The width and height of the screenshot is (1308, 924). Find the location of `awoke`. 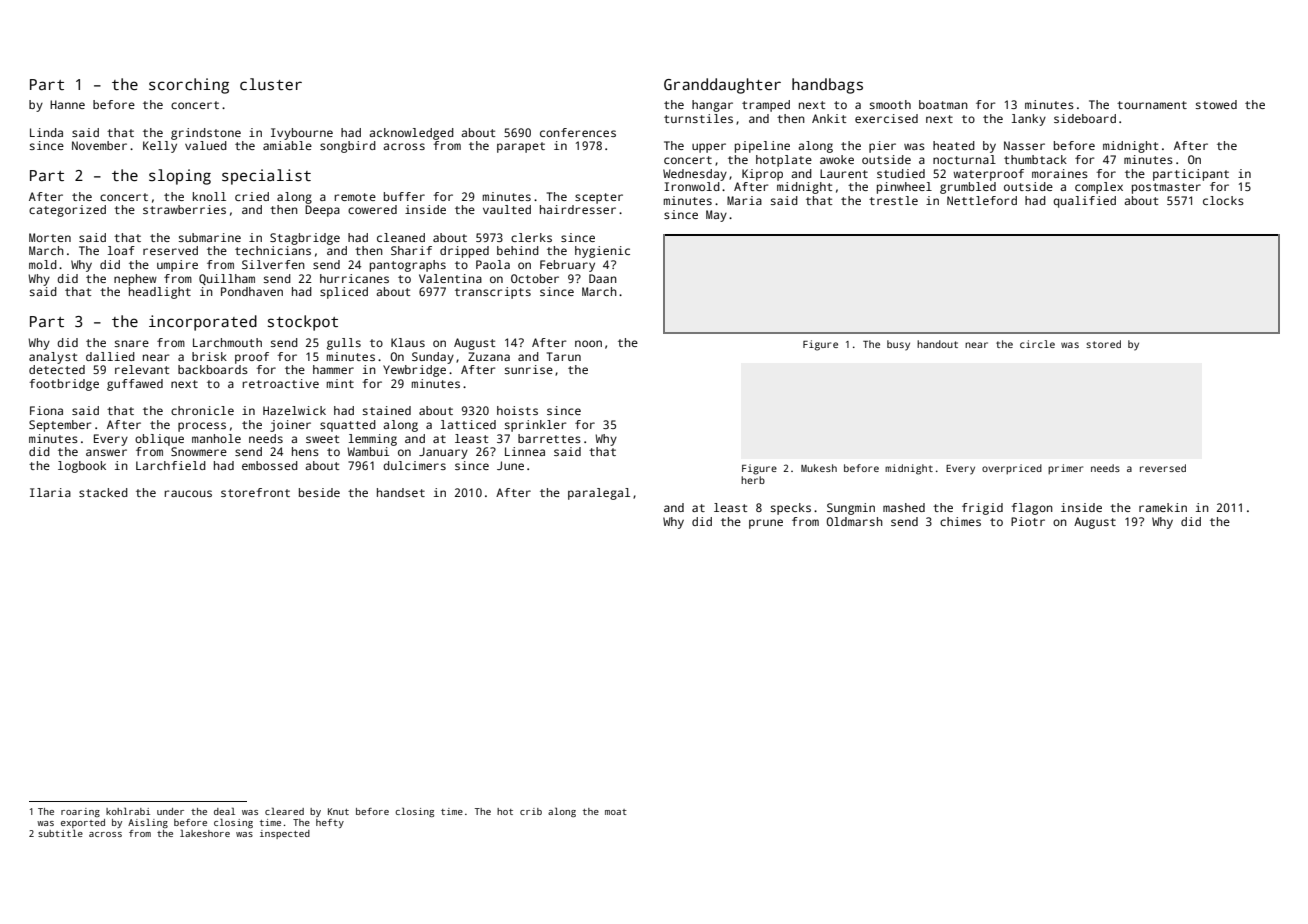

awoke is located at coordinates (837, 159).
